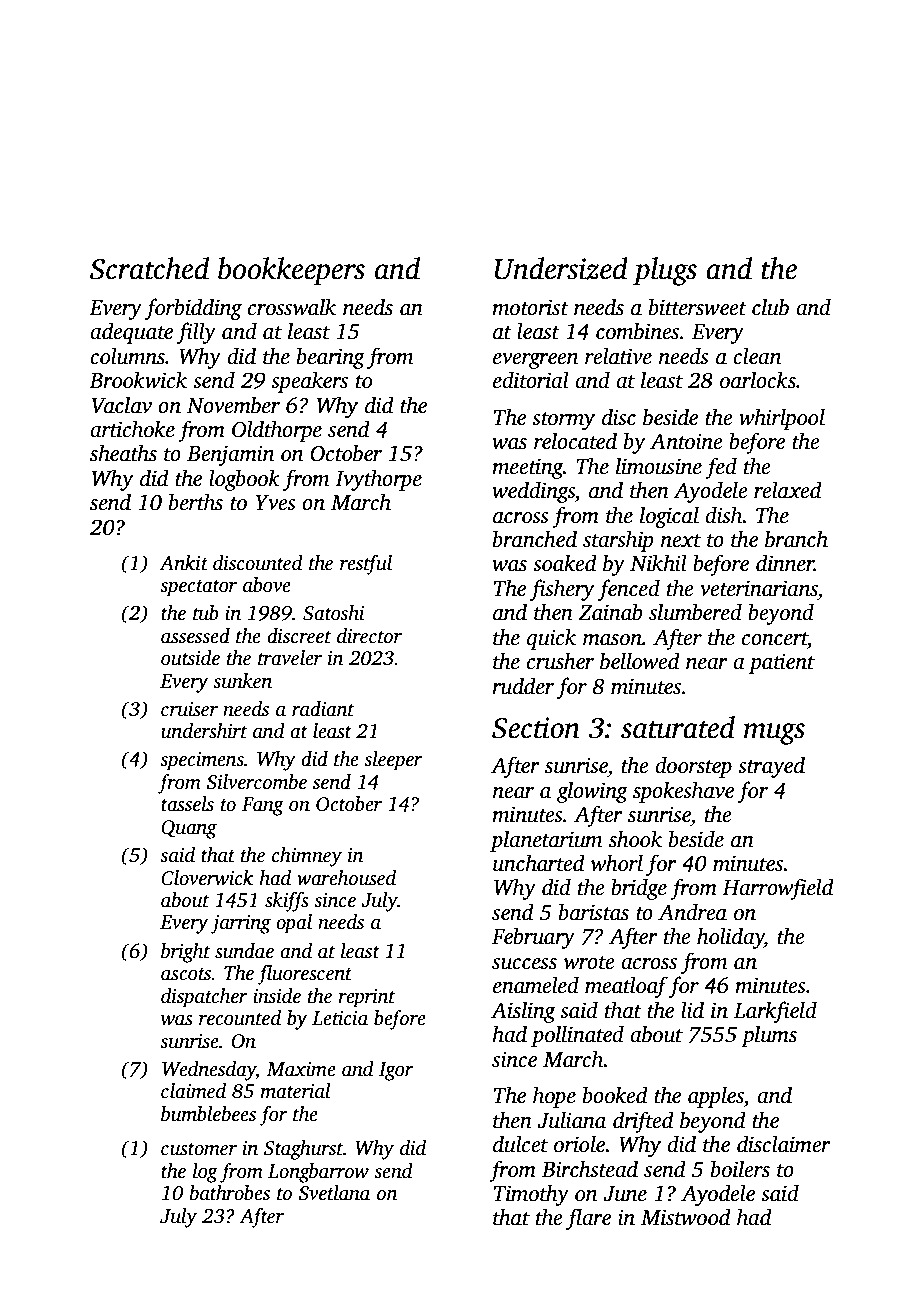  I want to click on plugs, so click(665, 271).
